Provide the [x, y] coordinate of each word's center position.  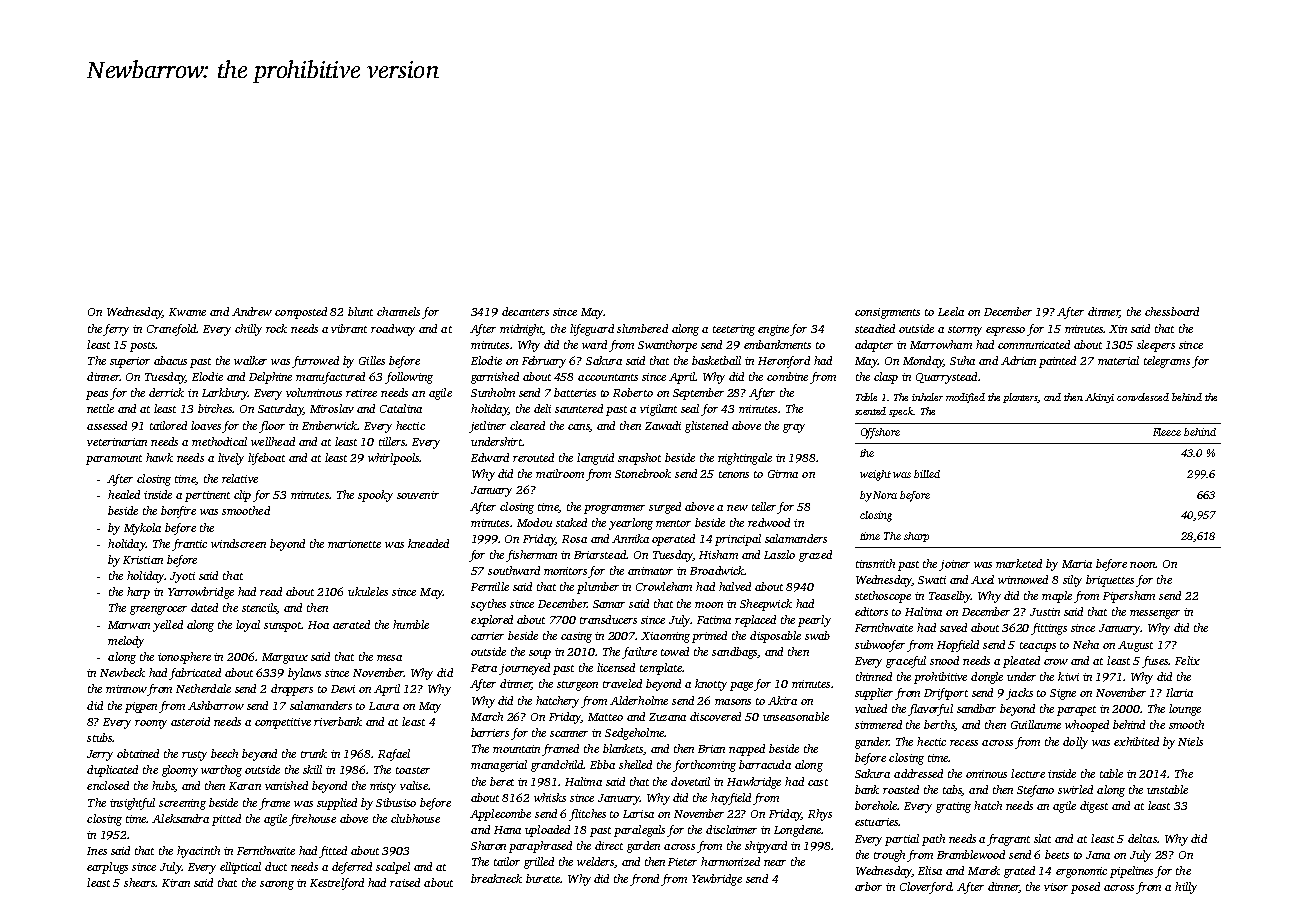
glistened [706, 427]
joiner [954, 565]
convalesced [1143, 397]
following [409, 378]
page [741, 686]
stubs [99, 737]
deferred [352, 868]
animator [650, 571]
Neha [1086, 644]
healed [124, 494]
